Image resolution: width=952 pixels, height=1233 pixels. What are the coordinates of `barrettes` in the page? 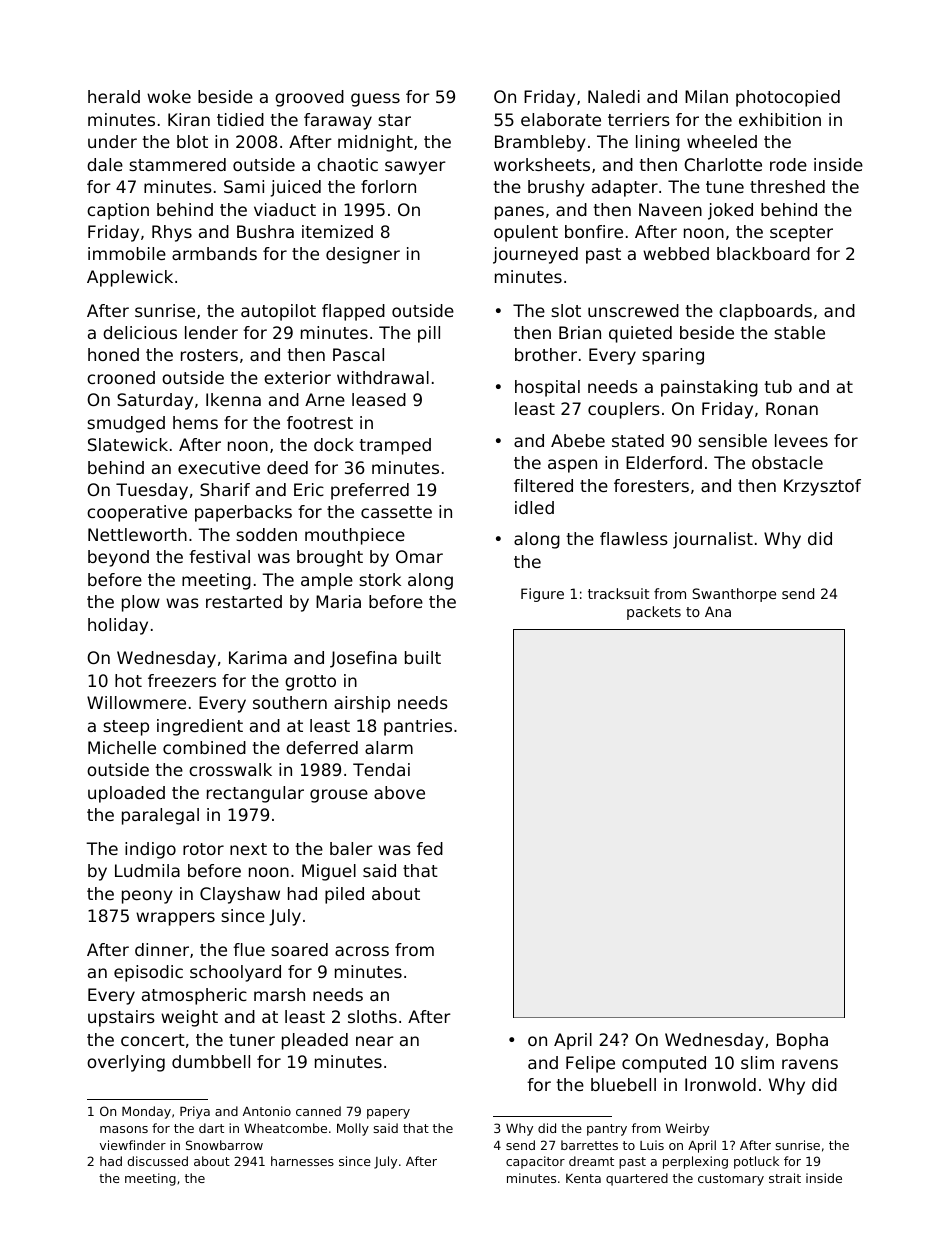 It's located at (589, 1145).
